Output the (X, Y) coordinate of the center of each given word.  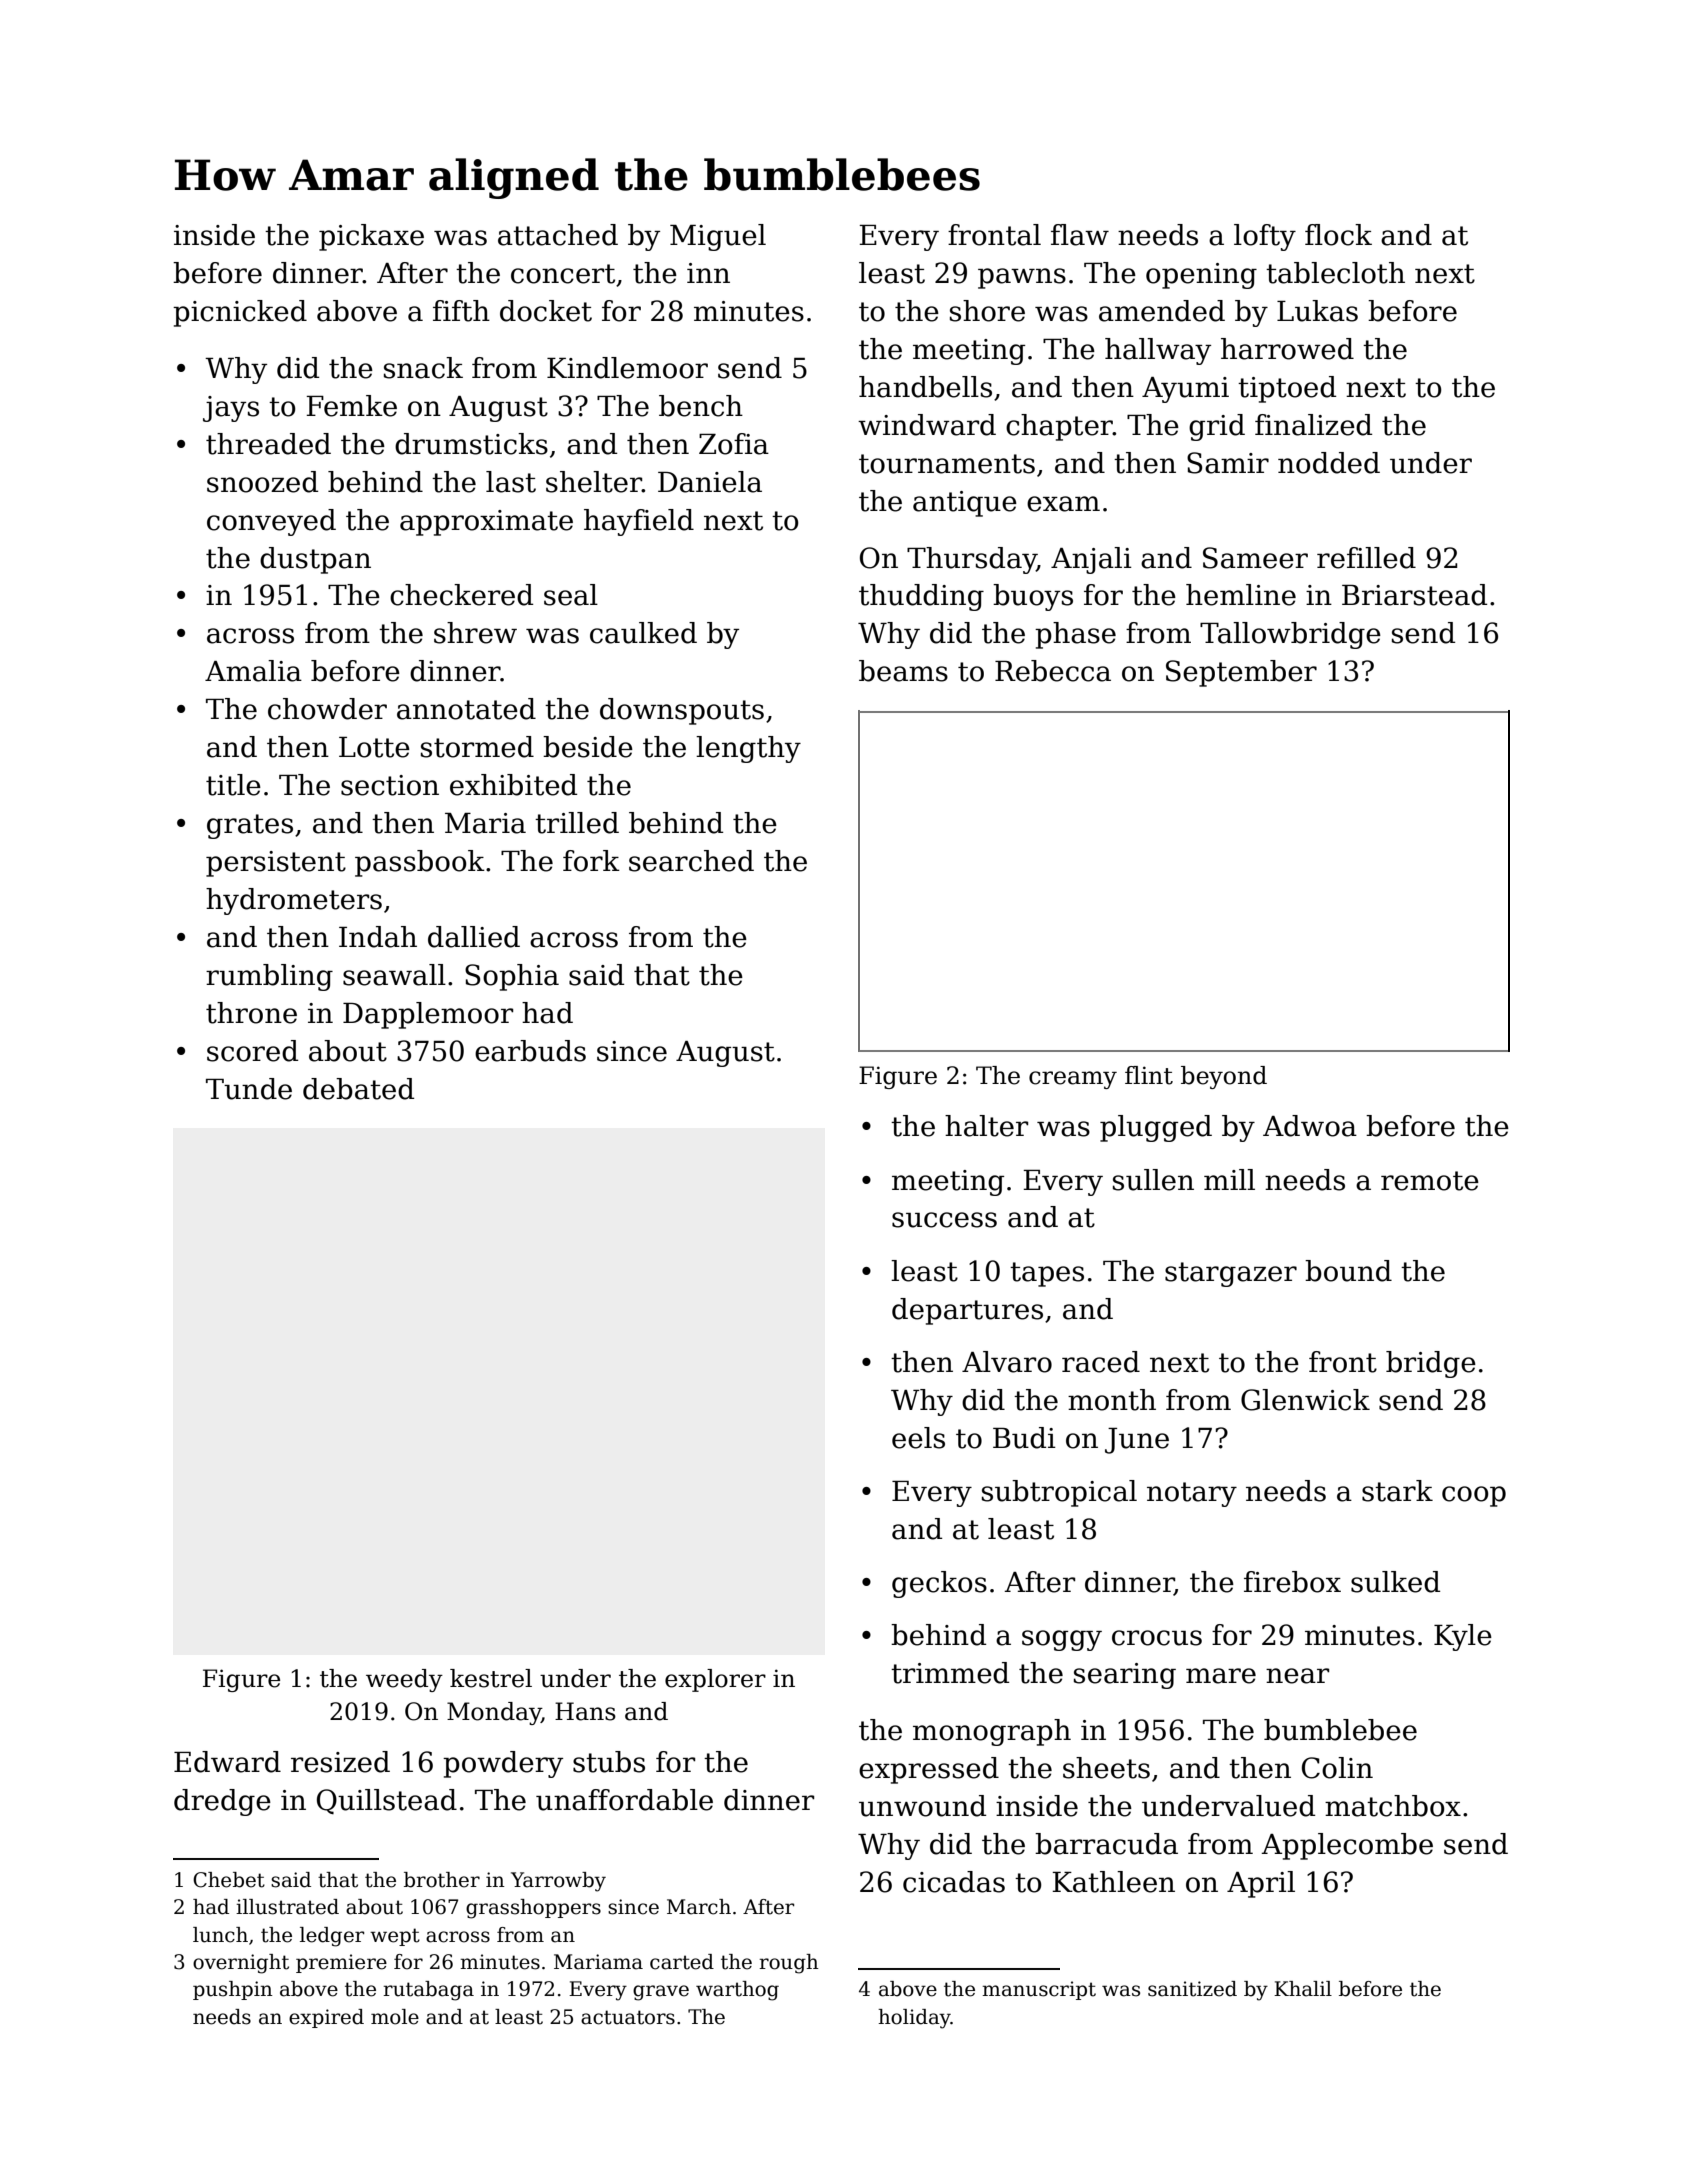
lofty (1265, 237)
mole (395, 2017)
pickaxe (371, 237)
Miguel (718, 237)
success (944, 1220)
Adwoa (1310, 1126)
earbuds (530, 1051)
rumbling (269, 977)
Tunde (249, 1089)
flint (1149, 1075)
